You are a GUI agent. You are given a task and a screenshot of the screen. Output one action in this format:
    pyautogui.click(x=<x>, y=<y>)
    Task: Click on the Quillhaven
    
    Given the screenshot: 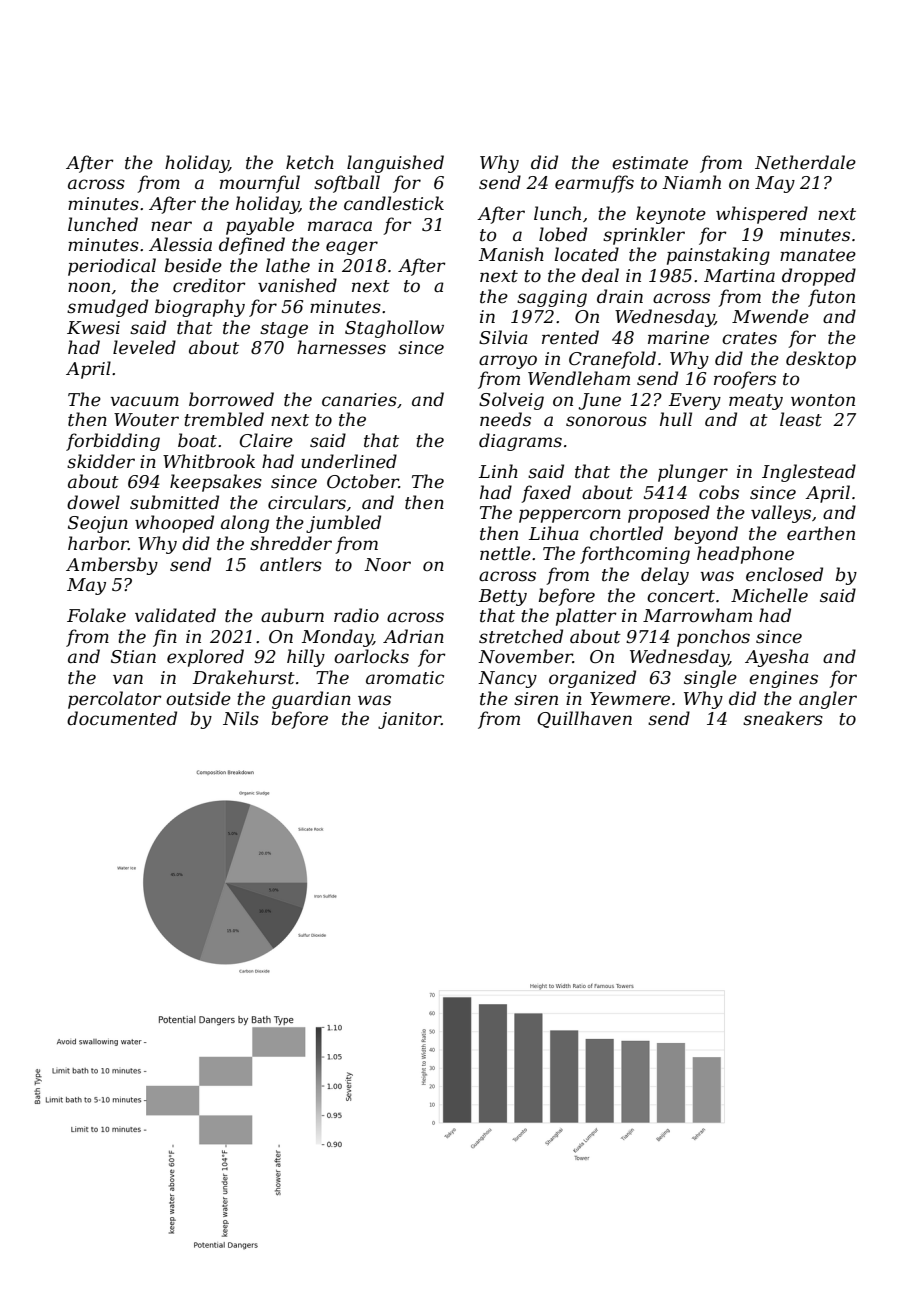 What is the action you would take?
    pyautogui.click(x=584, y=719)
